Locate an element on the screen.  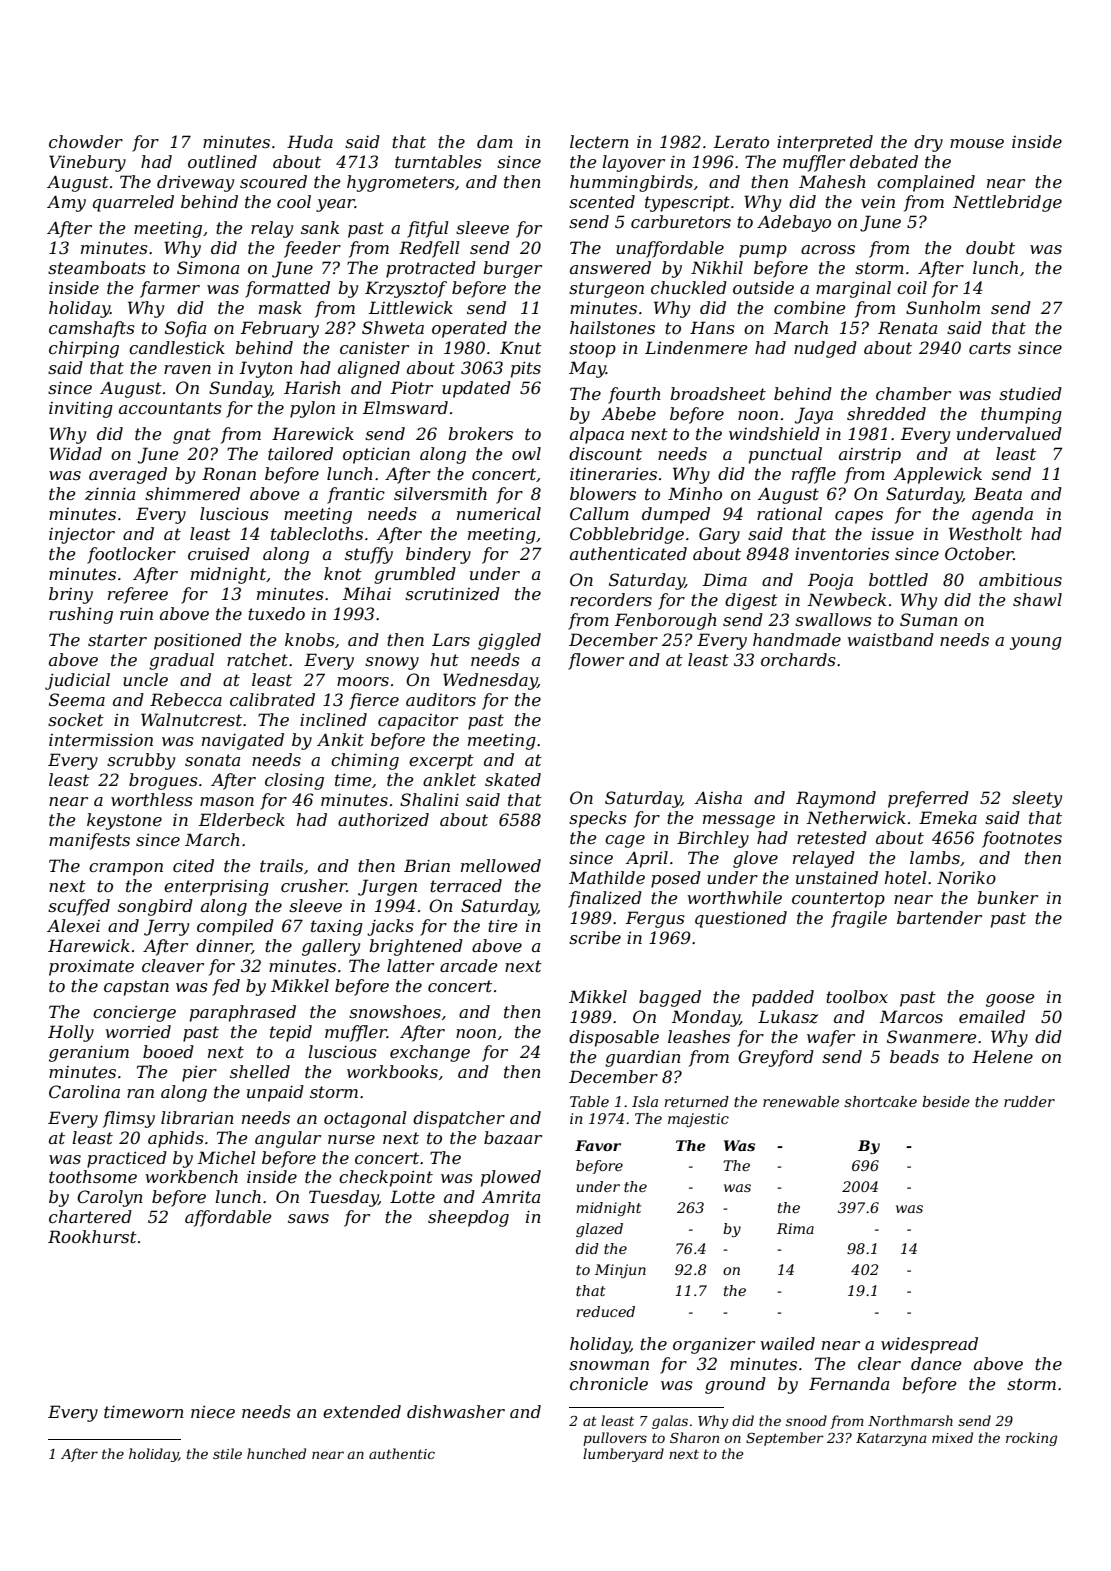
vein is located at coordinates (878, 201).
